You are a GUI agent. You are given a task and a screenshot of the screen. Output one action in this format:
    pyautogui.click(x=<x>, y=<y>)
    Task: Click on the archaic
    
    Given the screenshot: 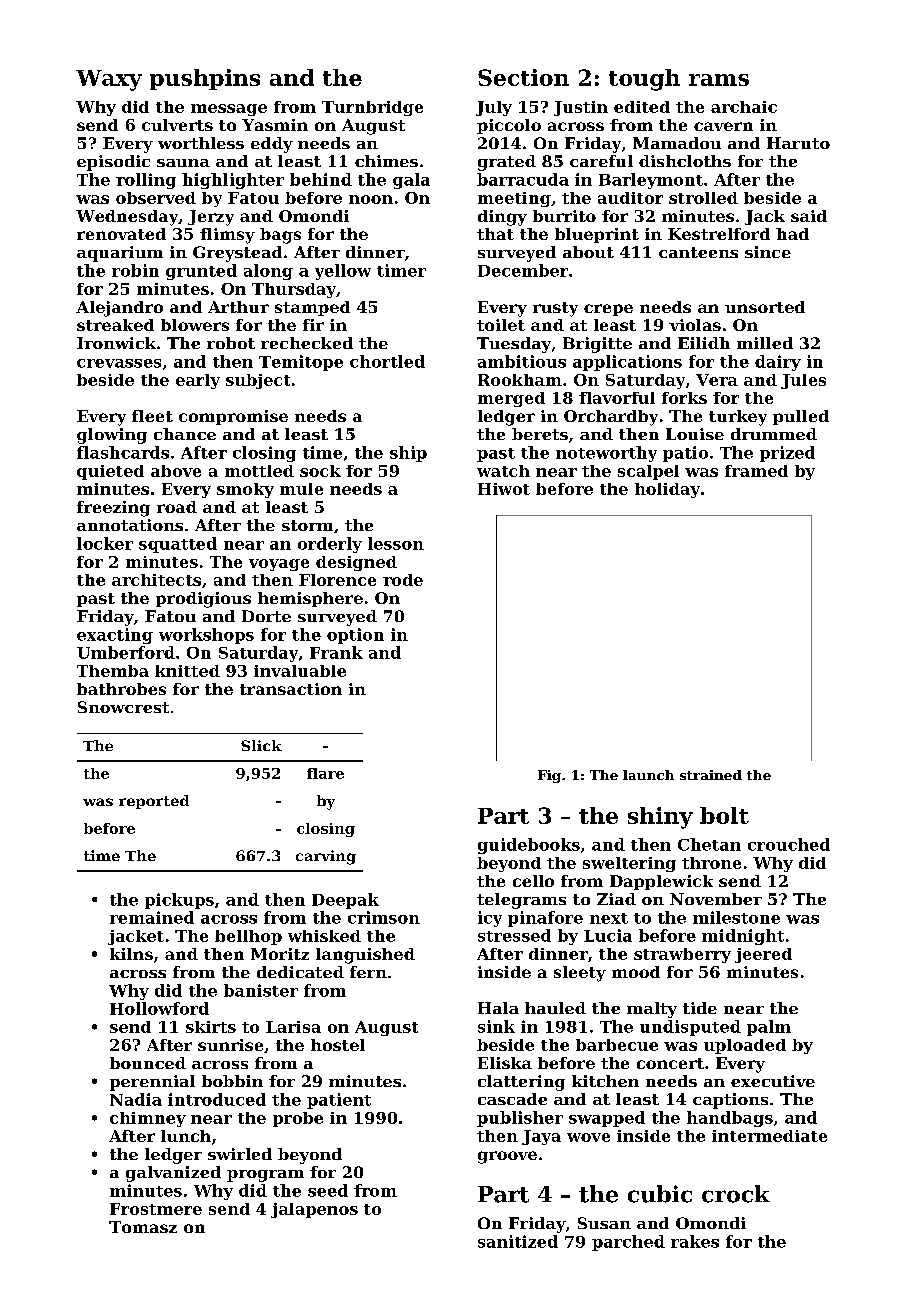 What is the action you would take?
    pyautogui.click(x=744, y=107)
